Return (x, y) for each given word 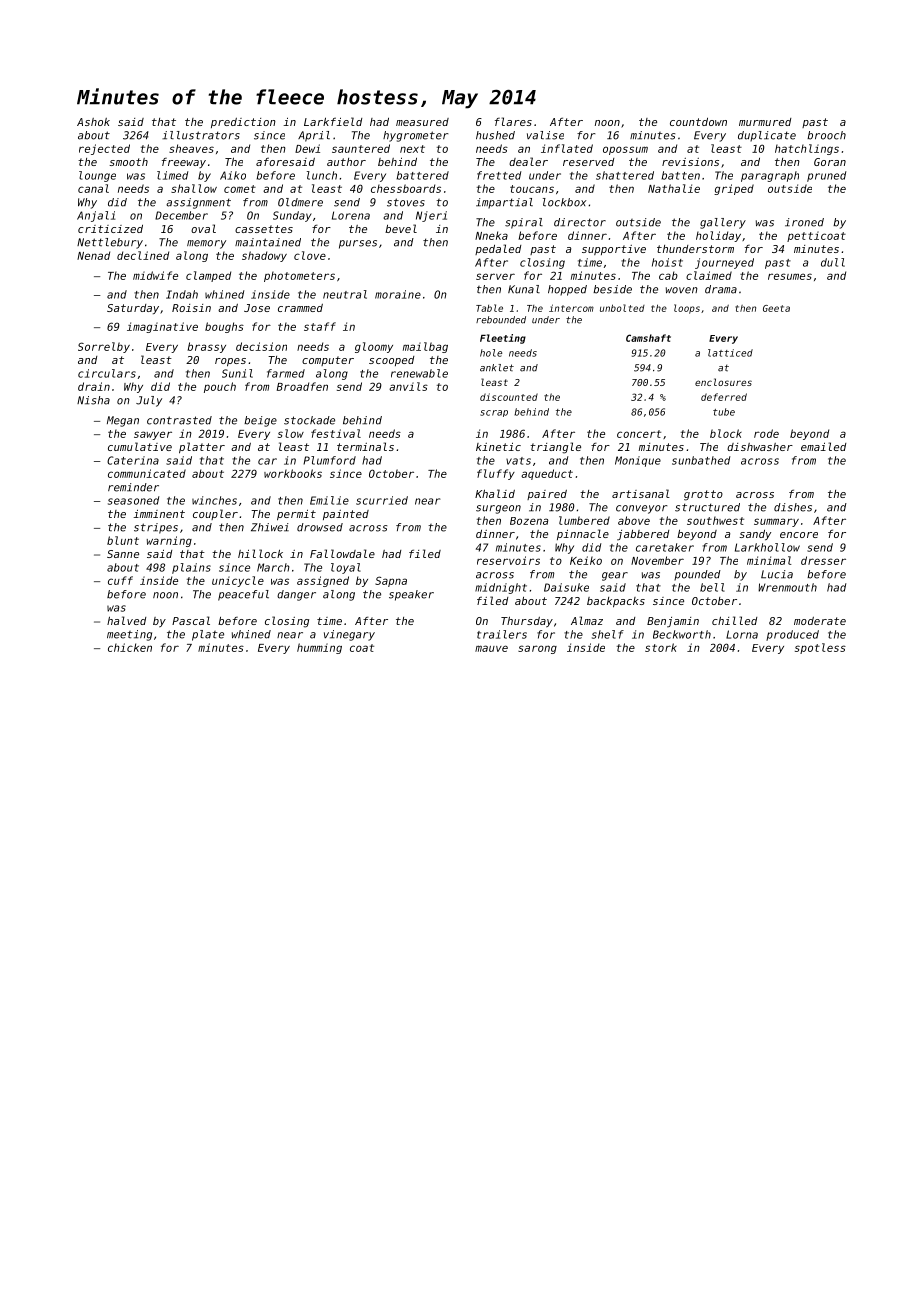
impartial (504, 203)
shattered (625, 175)
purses (358, 244)
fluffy (496, 474)
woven (682, 290)
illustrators (201, 135)
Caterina (133, 460)
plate (208, 635)
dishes (793, 507)
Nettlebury (110, 243)
